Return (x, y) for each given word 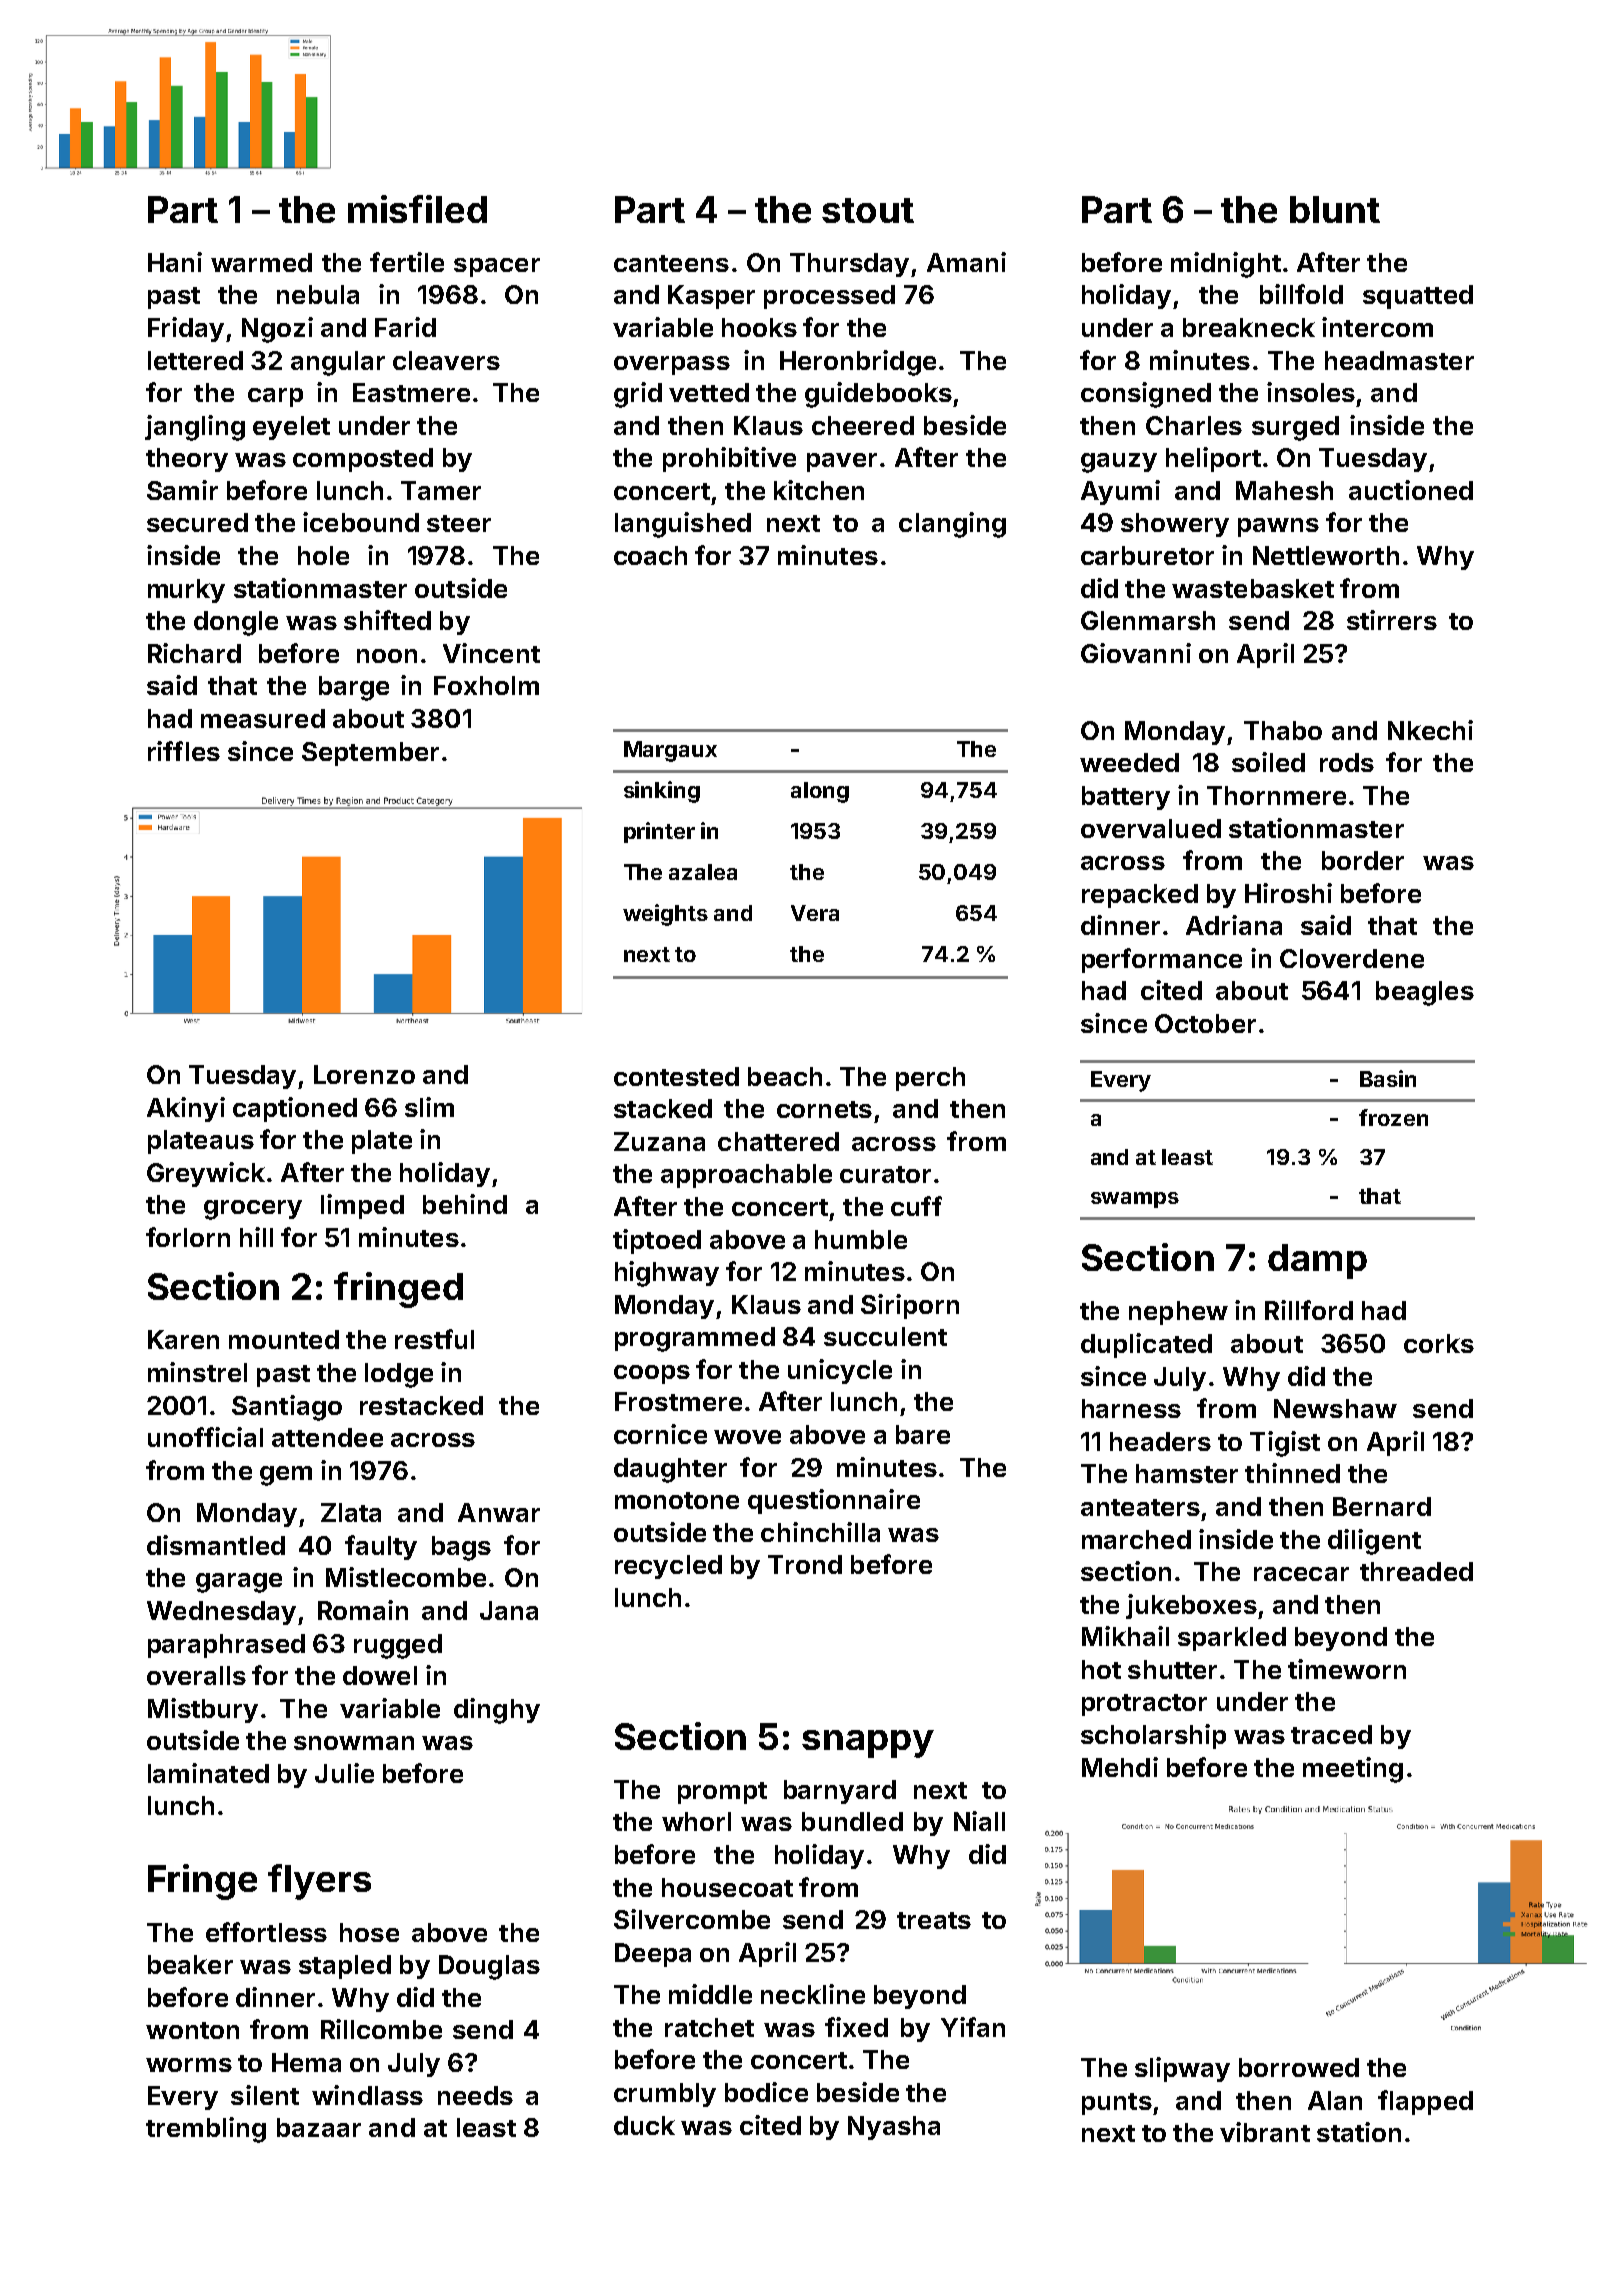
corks (1439, 1343)
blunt (1335, 209)
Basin (1388, 1078)
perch (930, 1079)
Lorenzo (364, 1074)
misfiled (417, 209)
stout (868, 210)
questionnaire (834, 1501)
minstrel (197, 1372)
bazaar (319, 2127)
